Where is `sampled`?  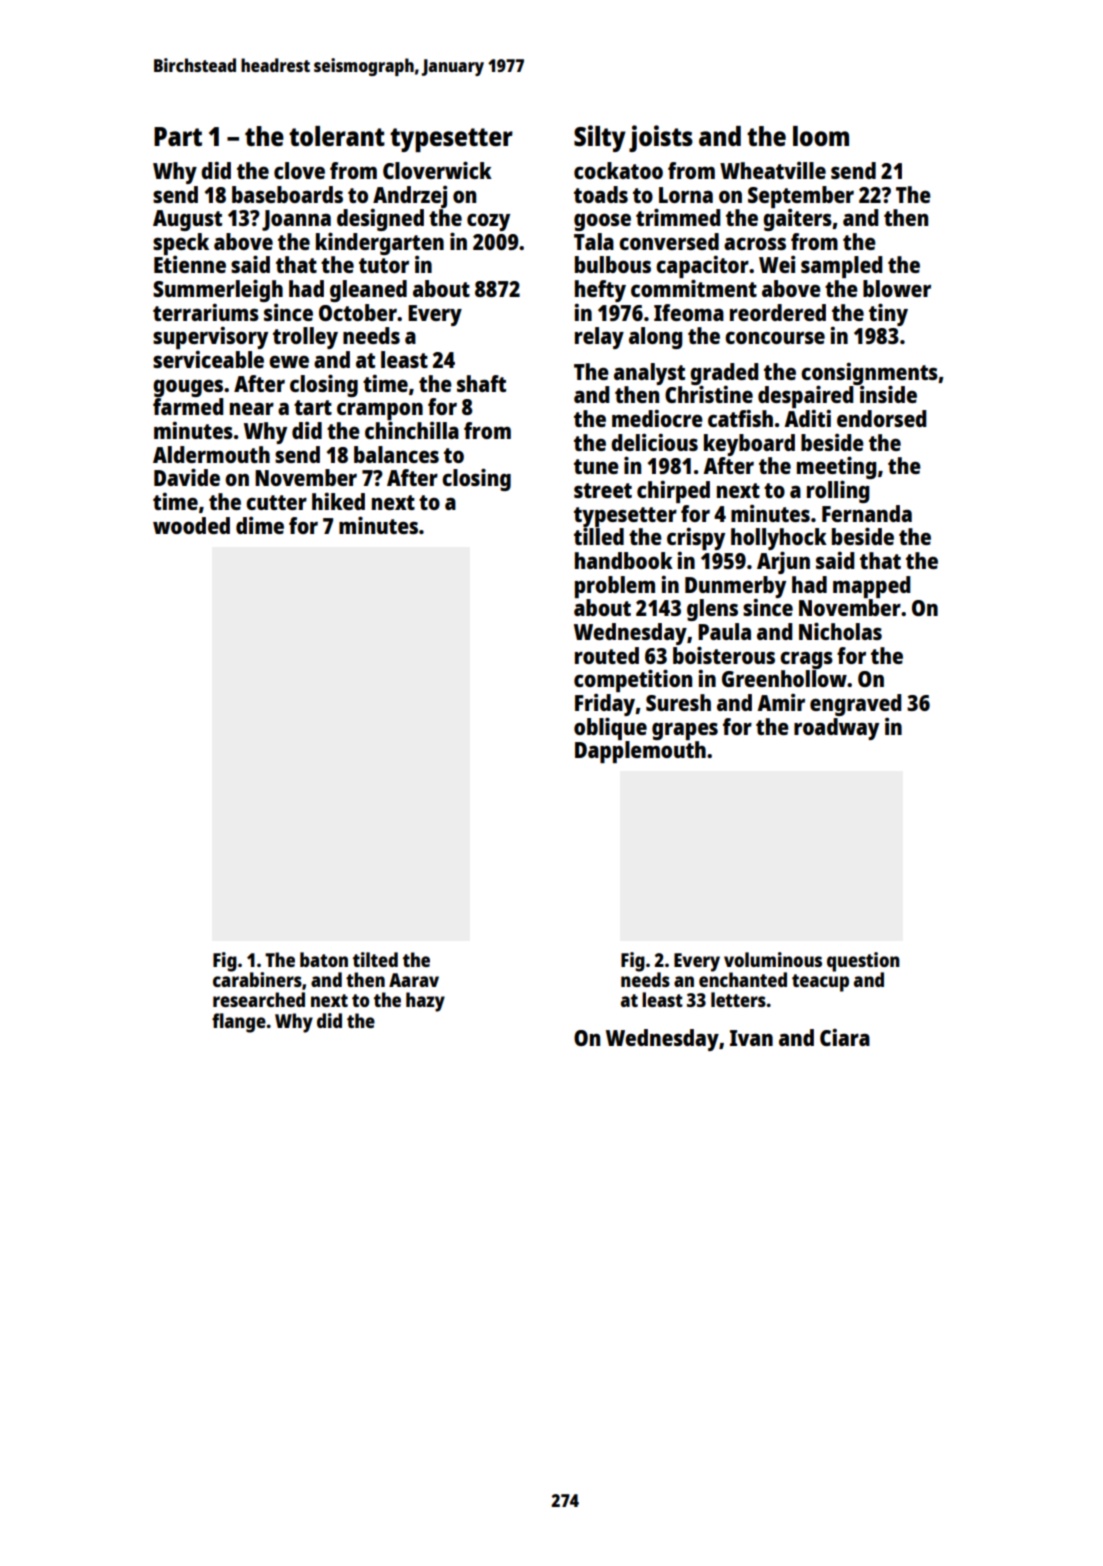 sampled is located at coordinates (841, 267).
